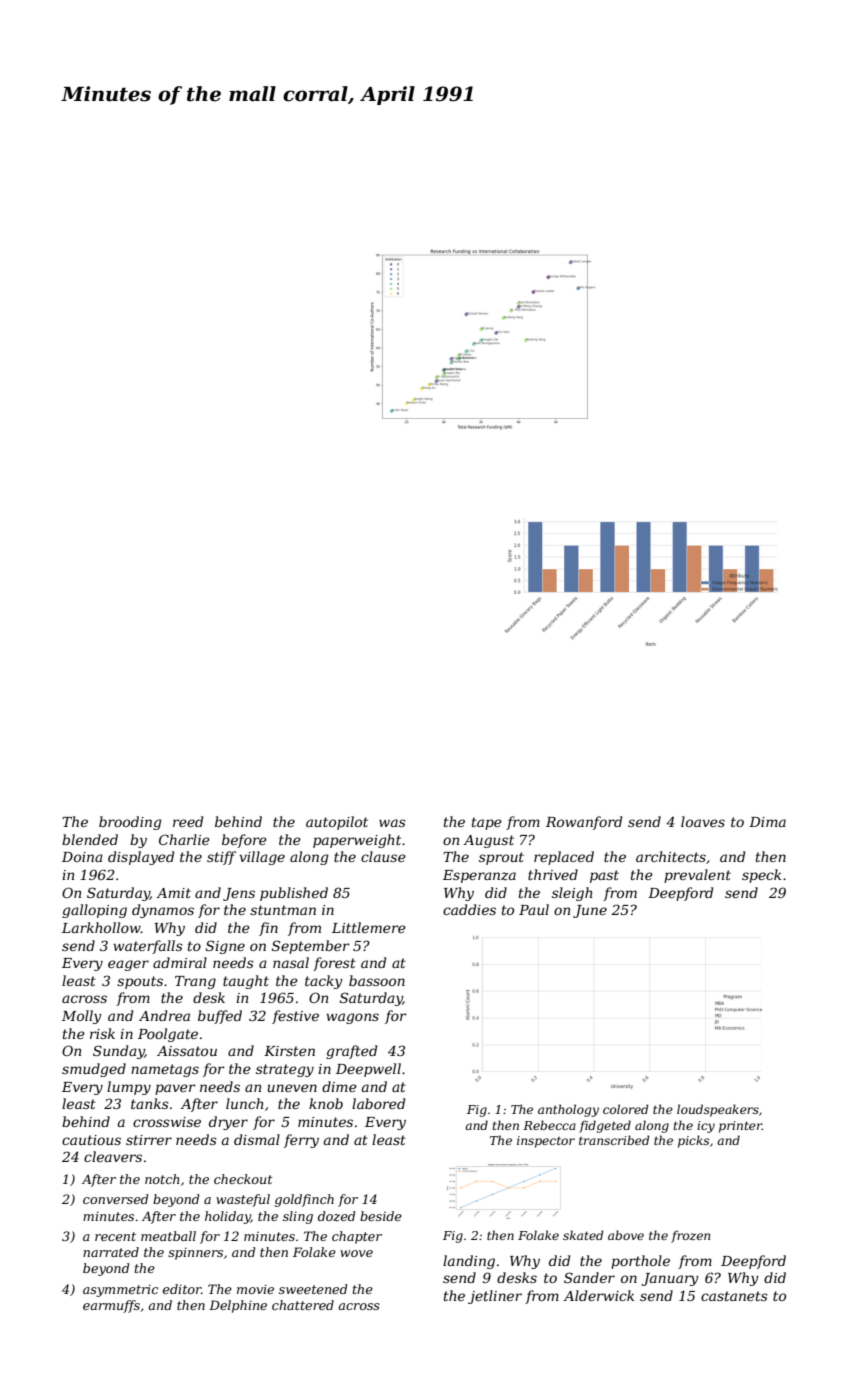 The height and width of the screenshot is (1400, 849). Describe the element at coordinates (761, 876) in the screenshot. I see `speck` at that location.
